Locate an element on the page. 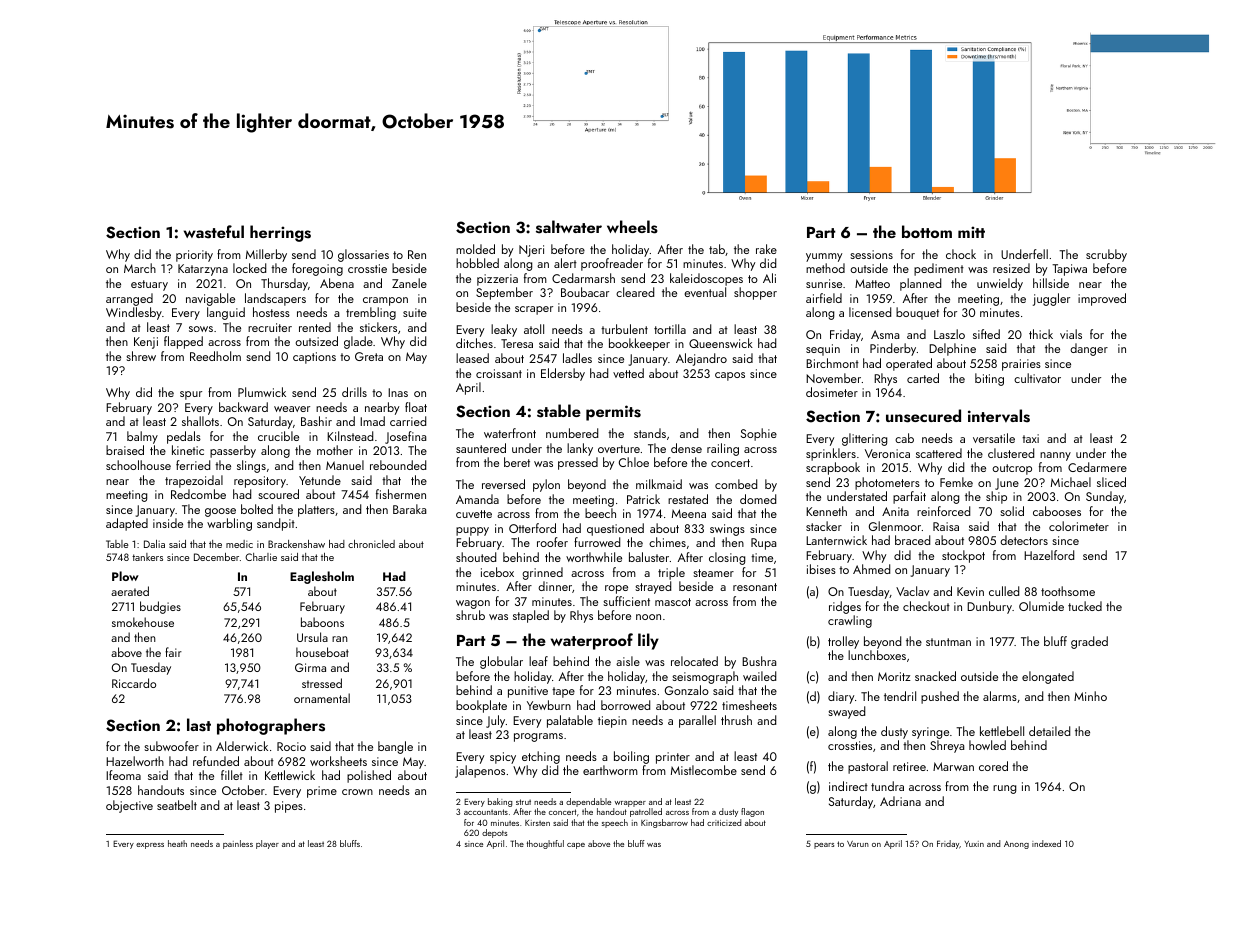  bookkeeper is located at coordinates (639, 344).
